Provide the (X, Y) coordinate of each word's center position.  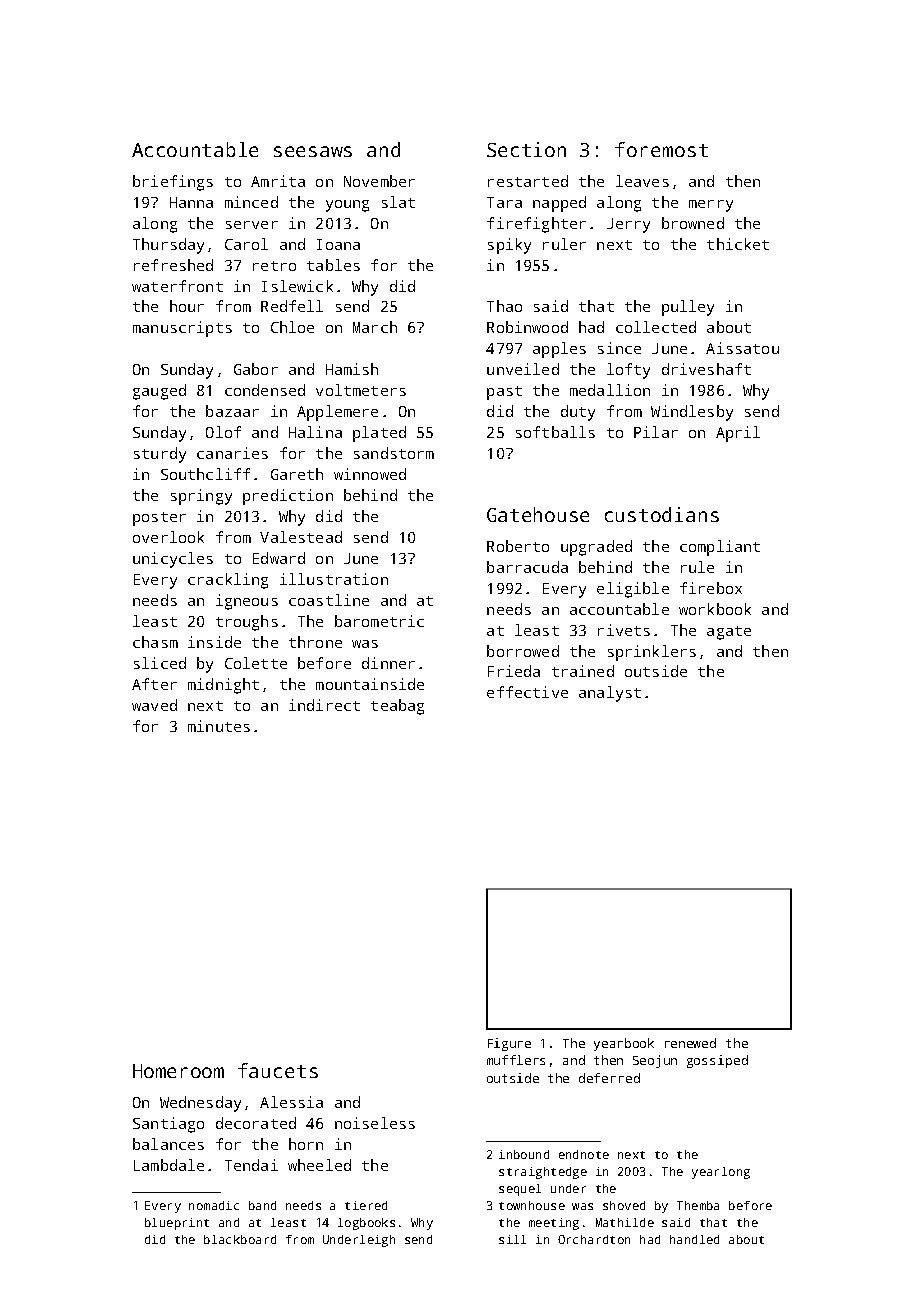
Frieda (514, 671)
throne (315, 642)
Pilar (656, 432)
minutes (219, 726)
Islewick (297, 286)
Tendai (251, 1165)
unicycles (173, 560)
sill (512, 1239)
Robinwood (527, 327)
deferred (609, 1078)
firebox (711, 588)
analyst (610, 694)
